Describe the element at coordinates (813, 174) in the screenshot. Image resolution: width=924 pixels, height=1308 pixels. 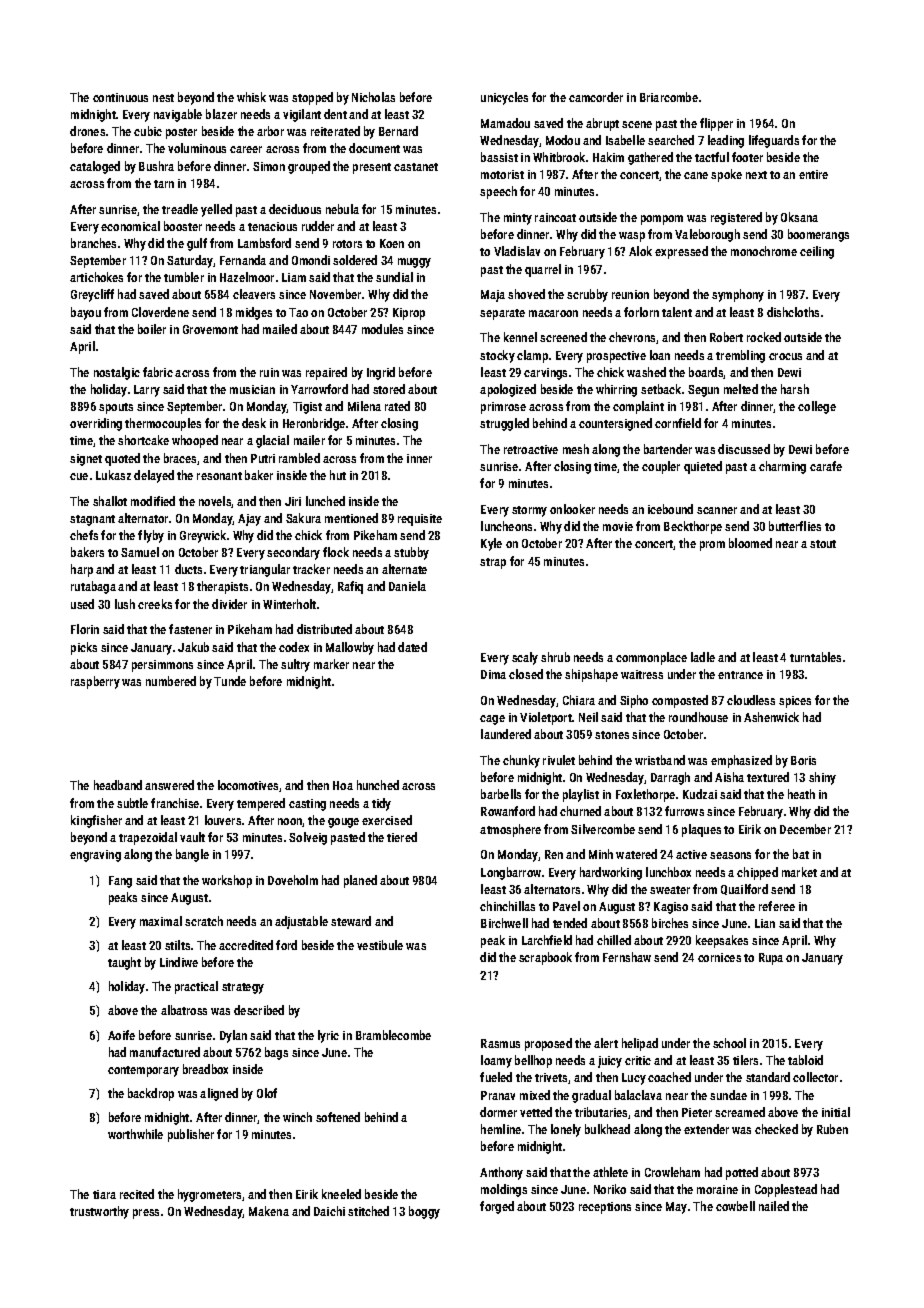
I see `entire` at that location.
